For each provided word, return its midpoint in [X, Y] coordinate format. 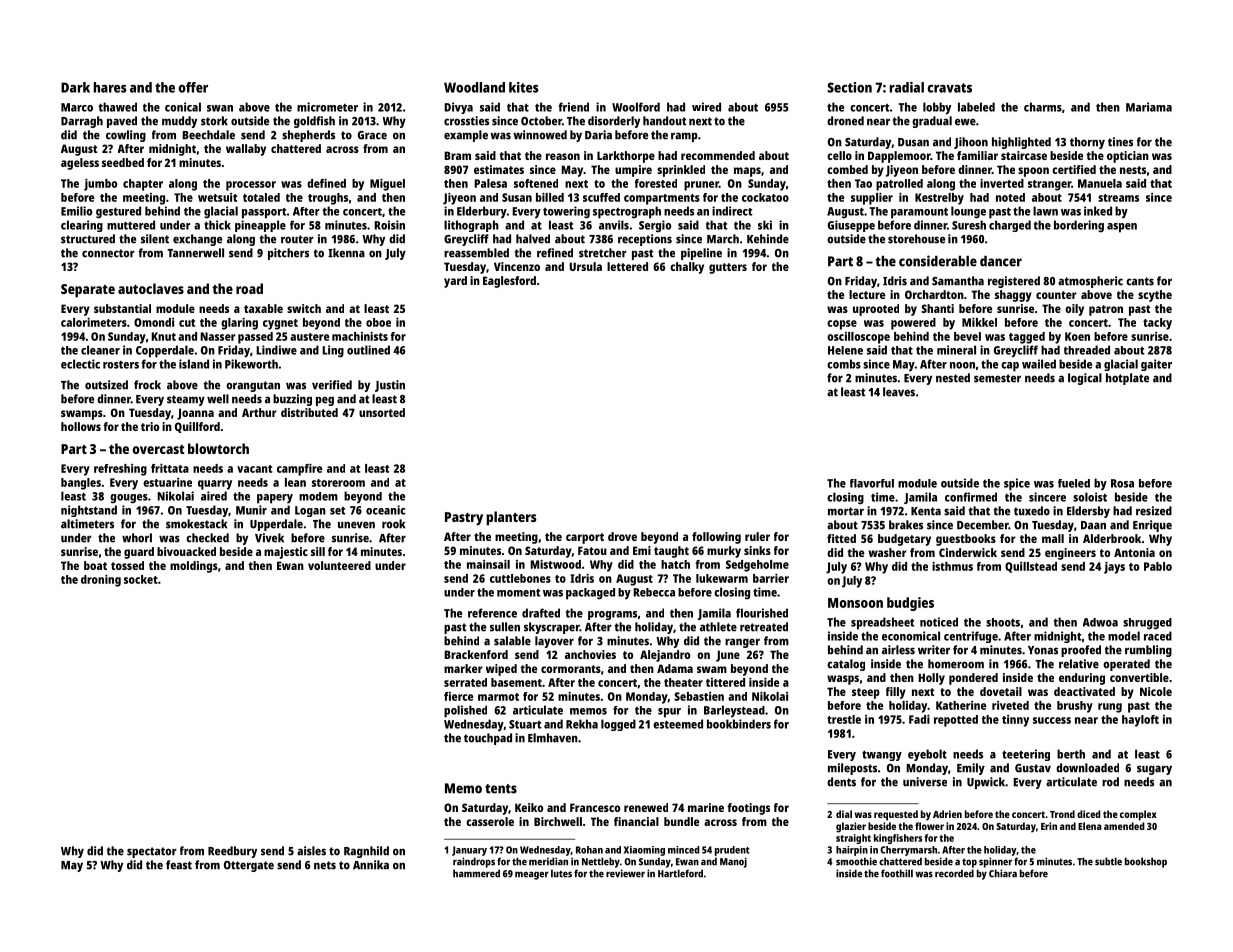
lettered [627, 266]
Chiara [1003, 873]
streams [1118, 198]
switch [304, 308]
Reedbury [232, 852]
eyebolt [927, 755]
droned [845, 121]
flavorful [872, 483]
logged [618, 725]
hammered [476, 873]
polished [465, 711]
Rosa [1122, 483]
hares [110, 87]
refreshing [120, 470]
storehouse [916, 239]
